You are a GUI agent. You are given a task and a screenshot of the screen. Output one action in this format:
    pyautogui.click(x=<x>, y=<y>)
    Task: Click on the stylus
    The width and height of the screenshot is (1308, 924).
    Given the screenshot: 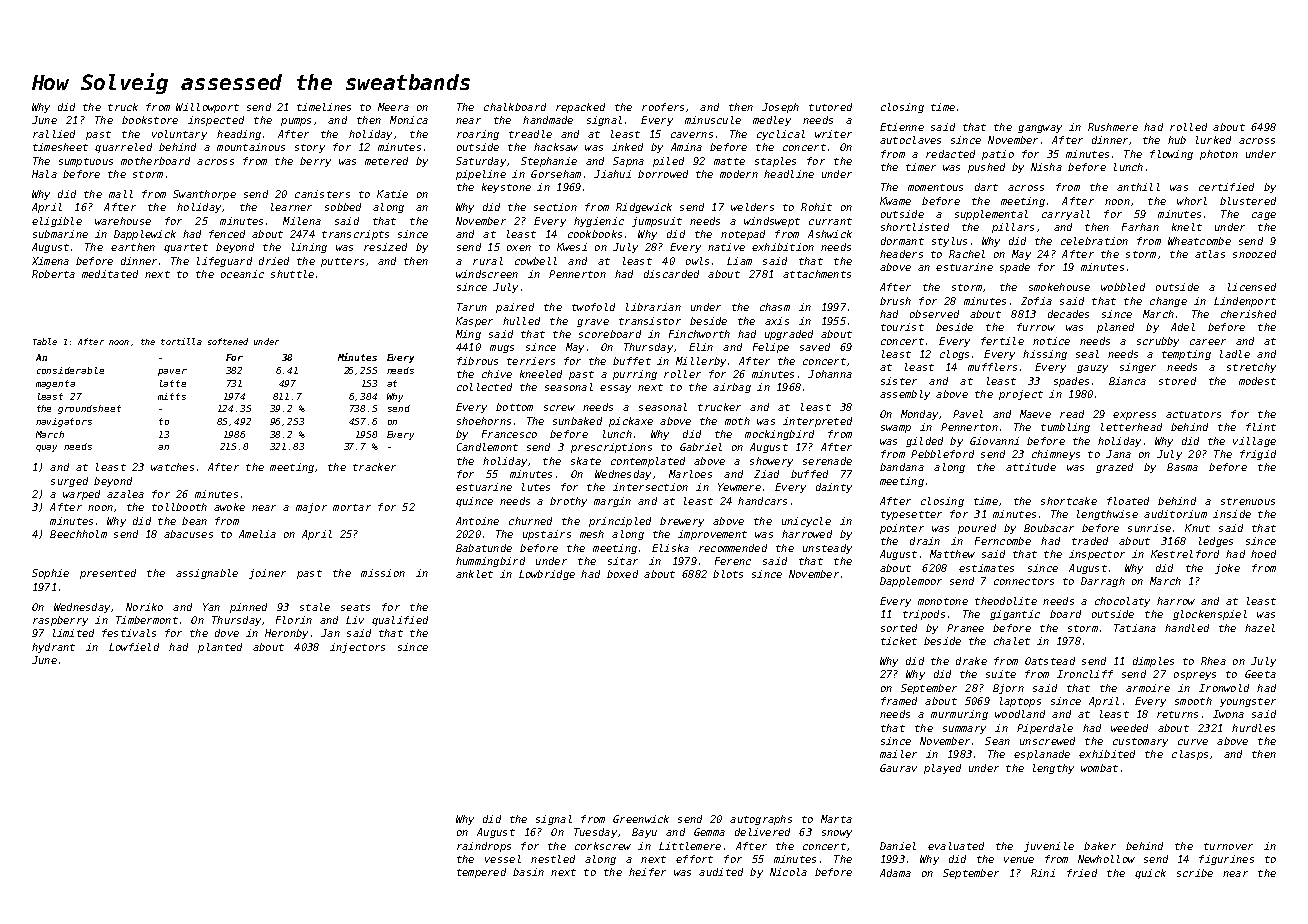 What is the action you would take?
    pyautogui.click(x=949, y=242)
